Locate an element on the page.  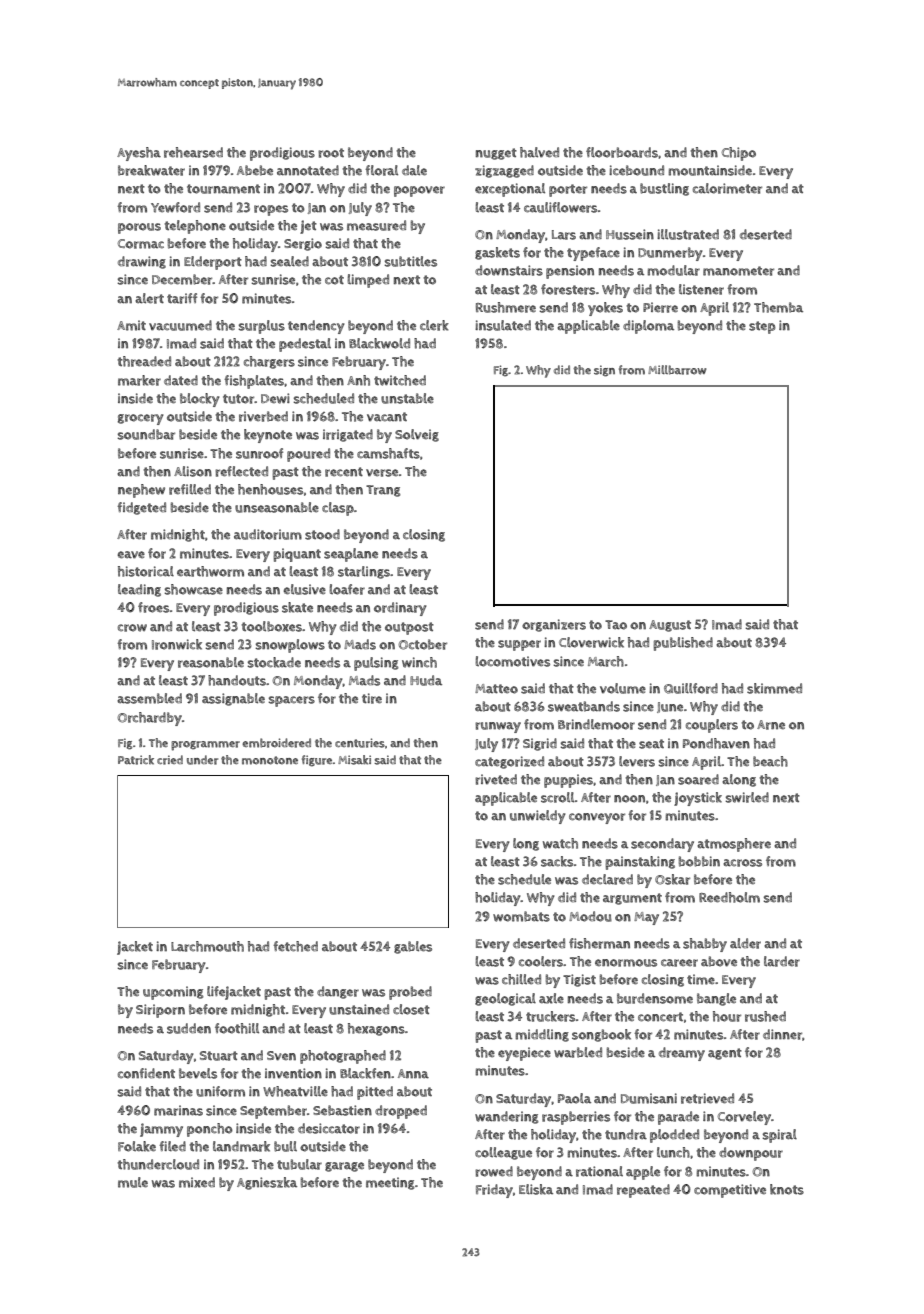
Sven is located at coordinates (281, 1056).
